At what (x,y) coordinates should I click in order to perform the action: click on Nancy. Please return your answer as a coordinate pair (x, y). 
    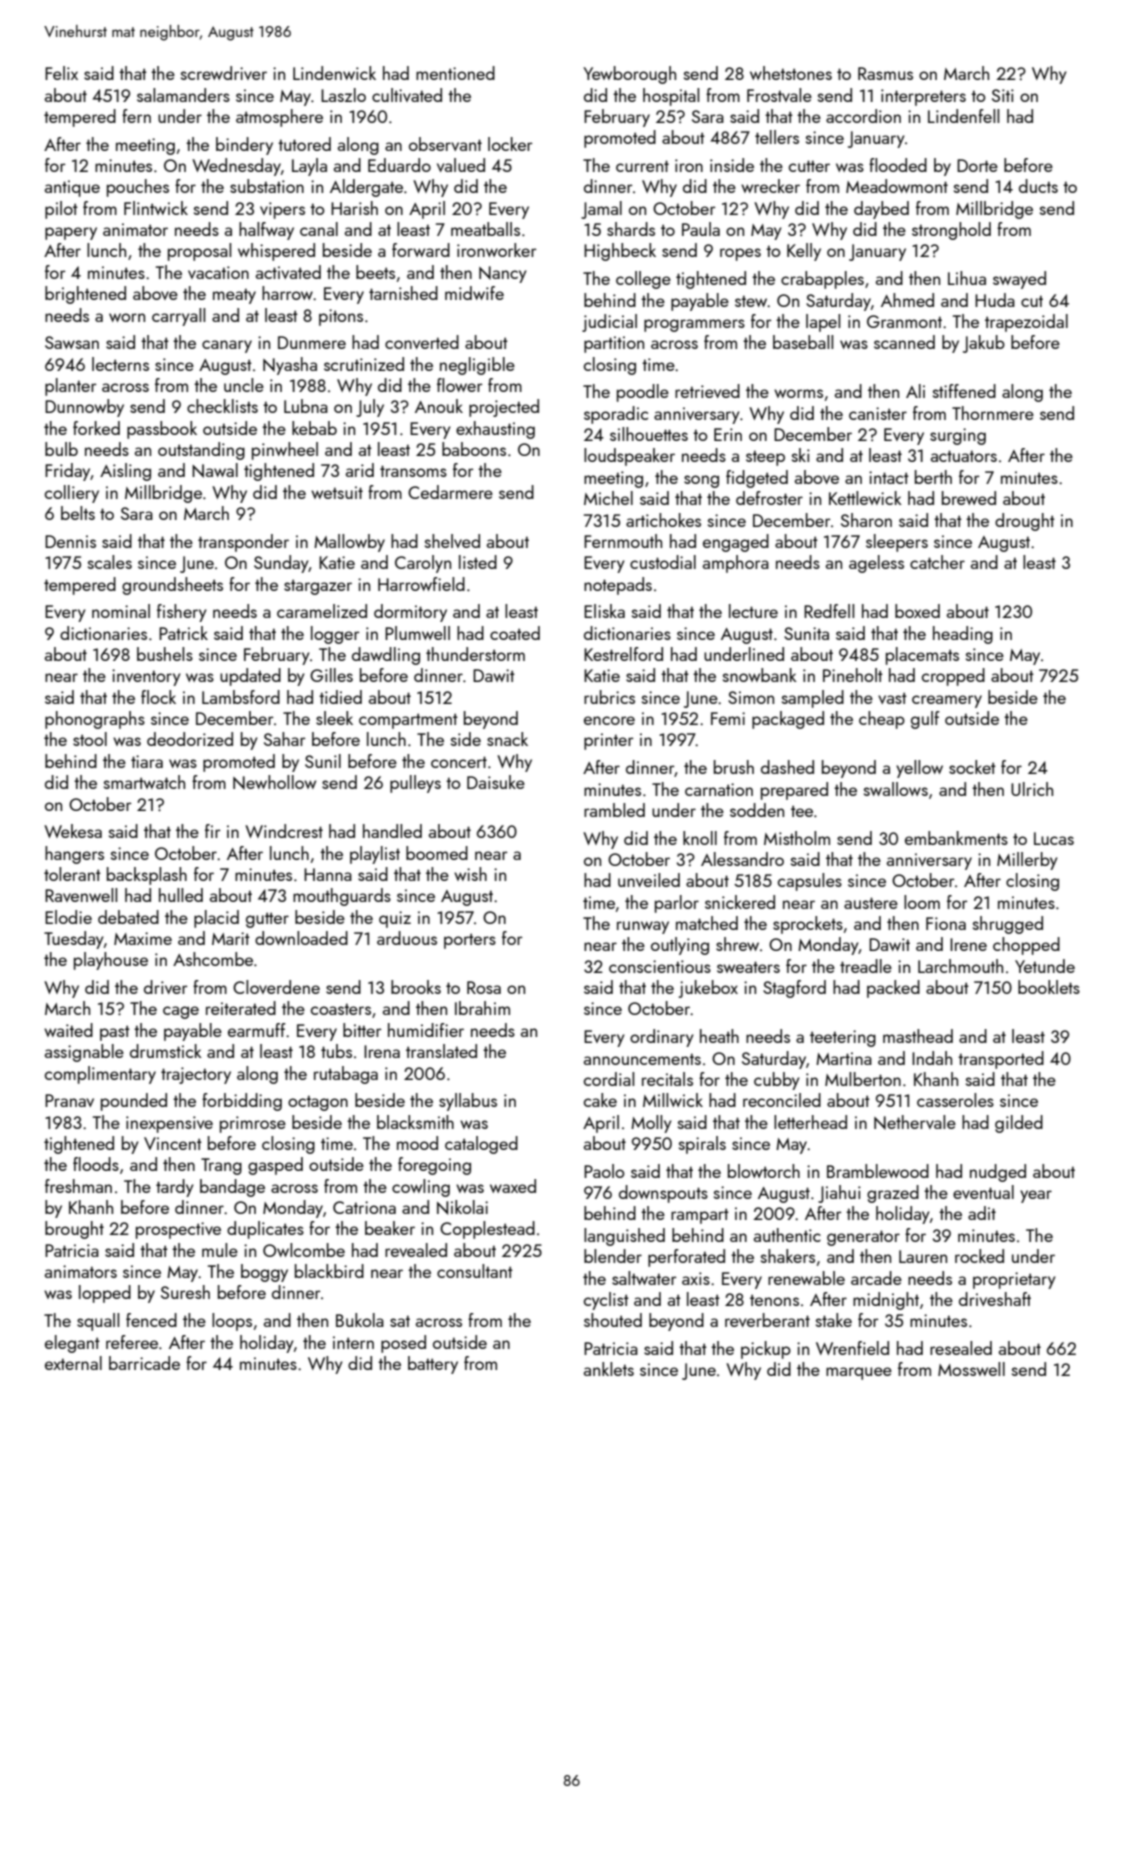
    Looking at the image, I should click on (503, 274).
